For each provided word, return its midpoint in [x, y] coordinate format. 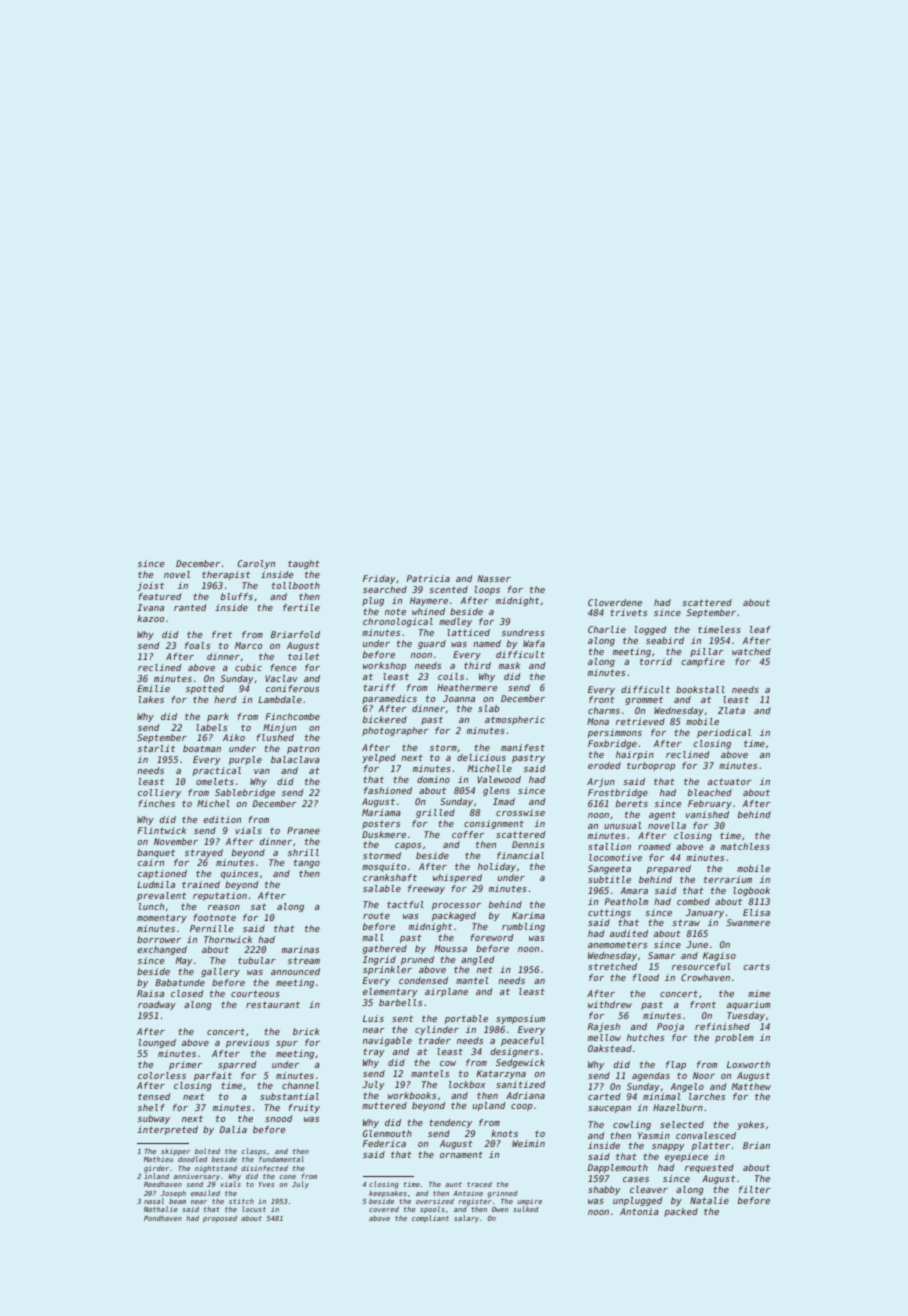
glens [496, 791]
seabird [665, 640]
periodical [724, 733]
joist [150, 586]
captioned [162, 874]
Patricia [428, 578]
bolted [207, 1151]
